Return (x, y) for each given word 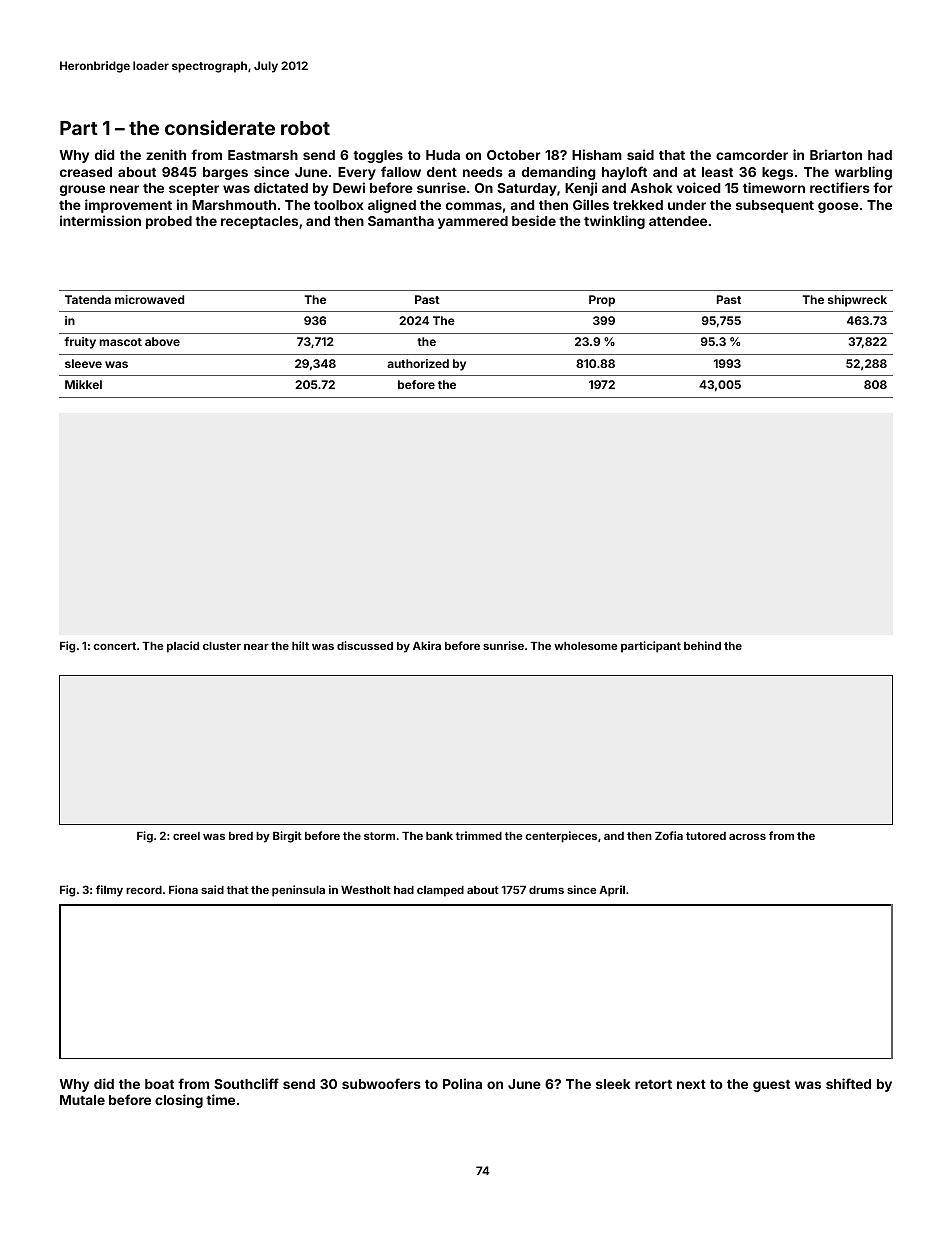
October (514, 155)
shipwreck (857, 301)
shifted (848, 1083)
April (612, 891)
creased (86, 172)
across (747, 837)
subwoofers (381, 1083)
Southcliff (246, 1083)
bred (241, 836)
